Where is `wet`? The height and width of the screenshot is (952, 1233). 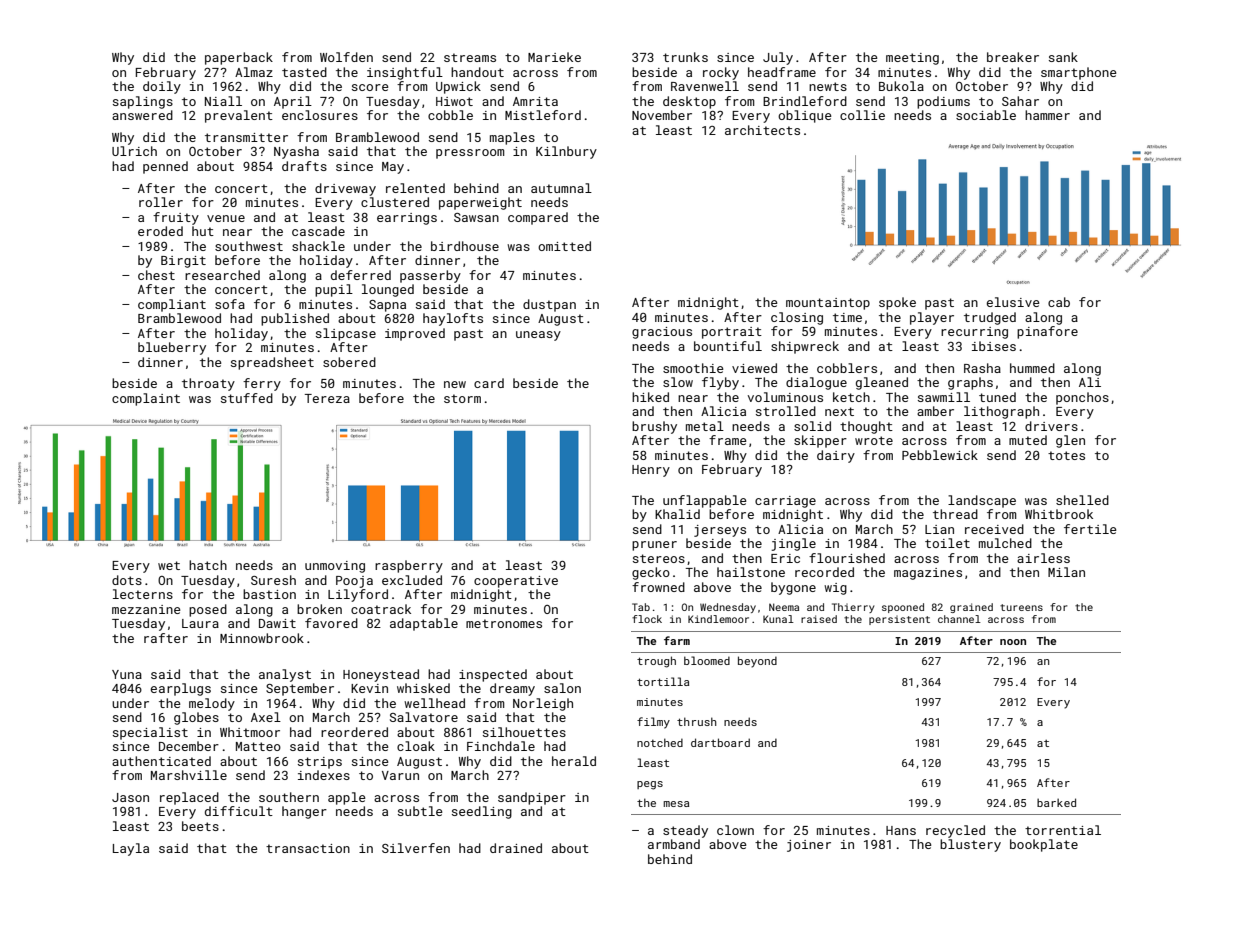
wet is located at coordinates (169, 565).
